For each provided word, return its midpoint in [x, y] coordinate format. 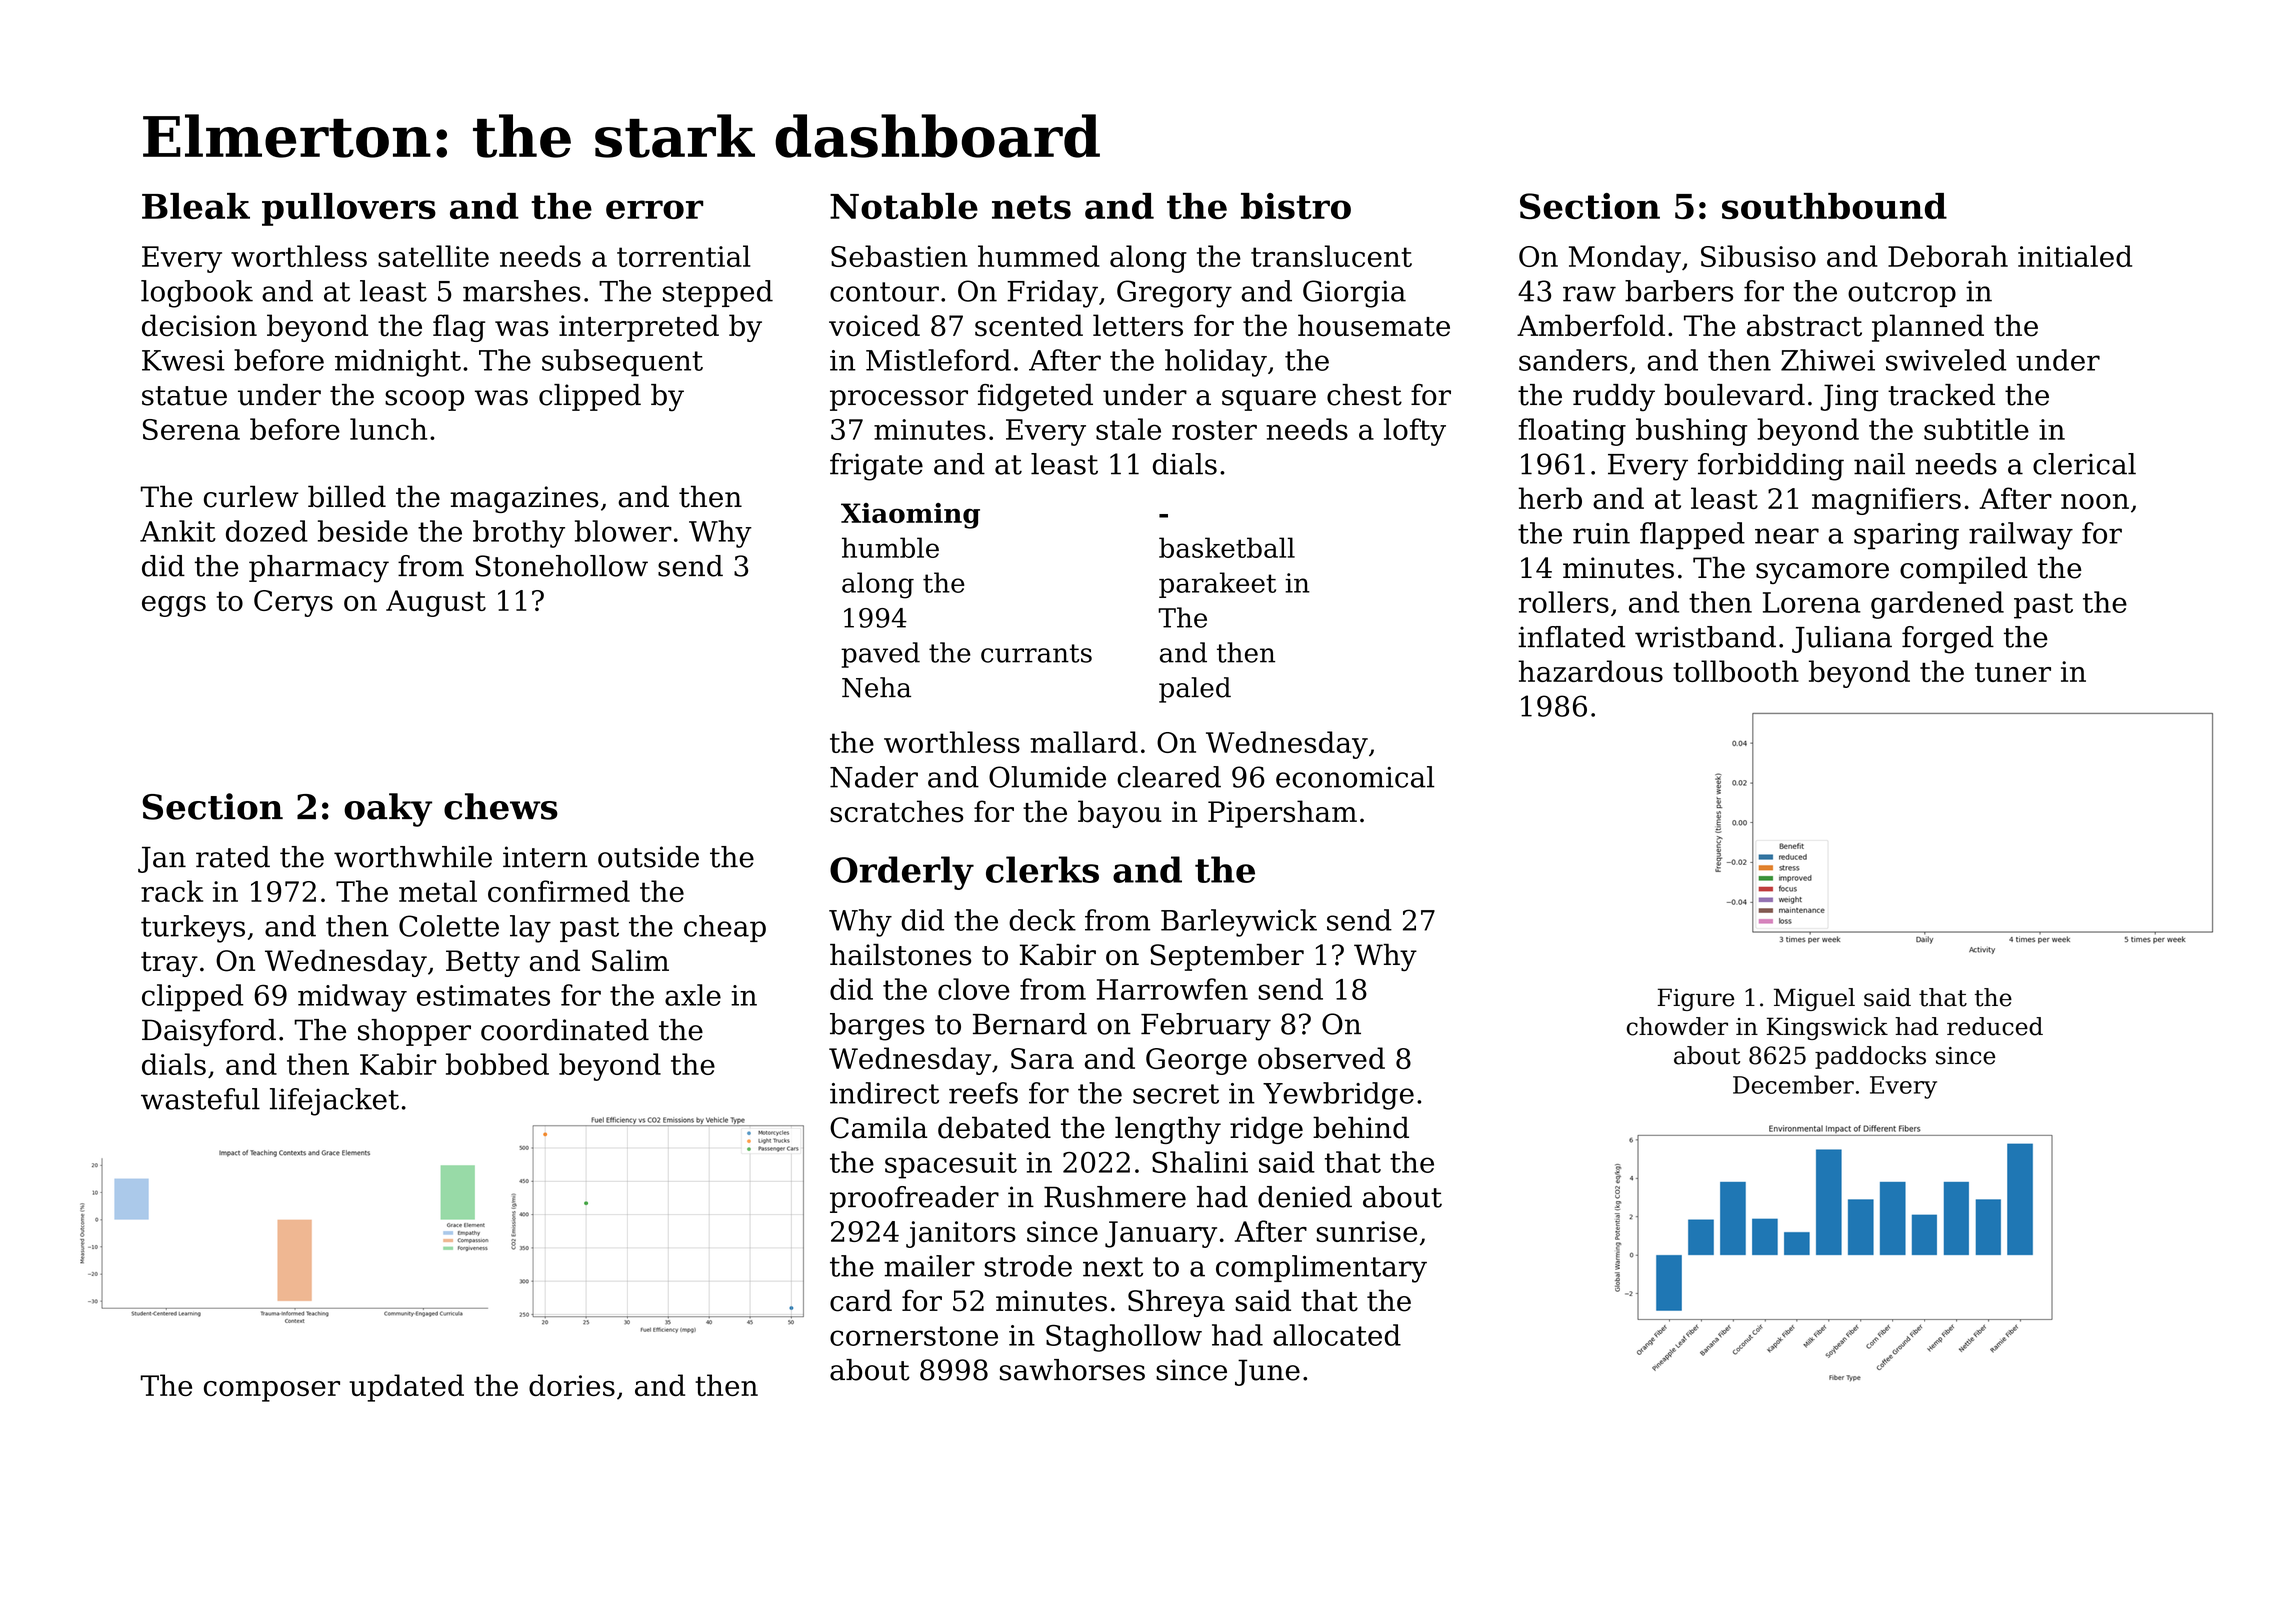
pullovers [349, 209]
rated [233, 857]
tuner [2013, 672]
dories [572, 1385]
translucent [1331, 256]
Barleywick [1239, 923]
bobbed [497, 1064]
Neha [876, 687]
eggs [174, 606]
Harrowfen [1172, 989]
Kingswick [1827, 1028]
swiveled [1946, 360]
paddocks [1870, 1057]
